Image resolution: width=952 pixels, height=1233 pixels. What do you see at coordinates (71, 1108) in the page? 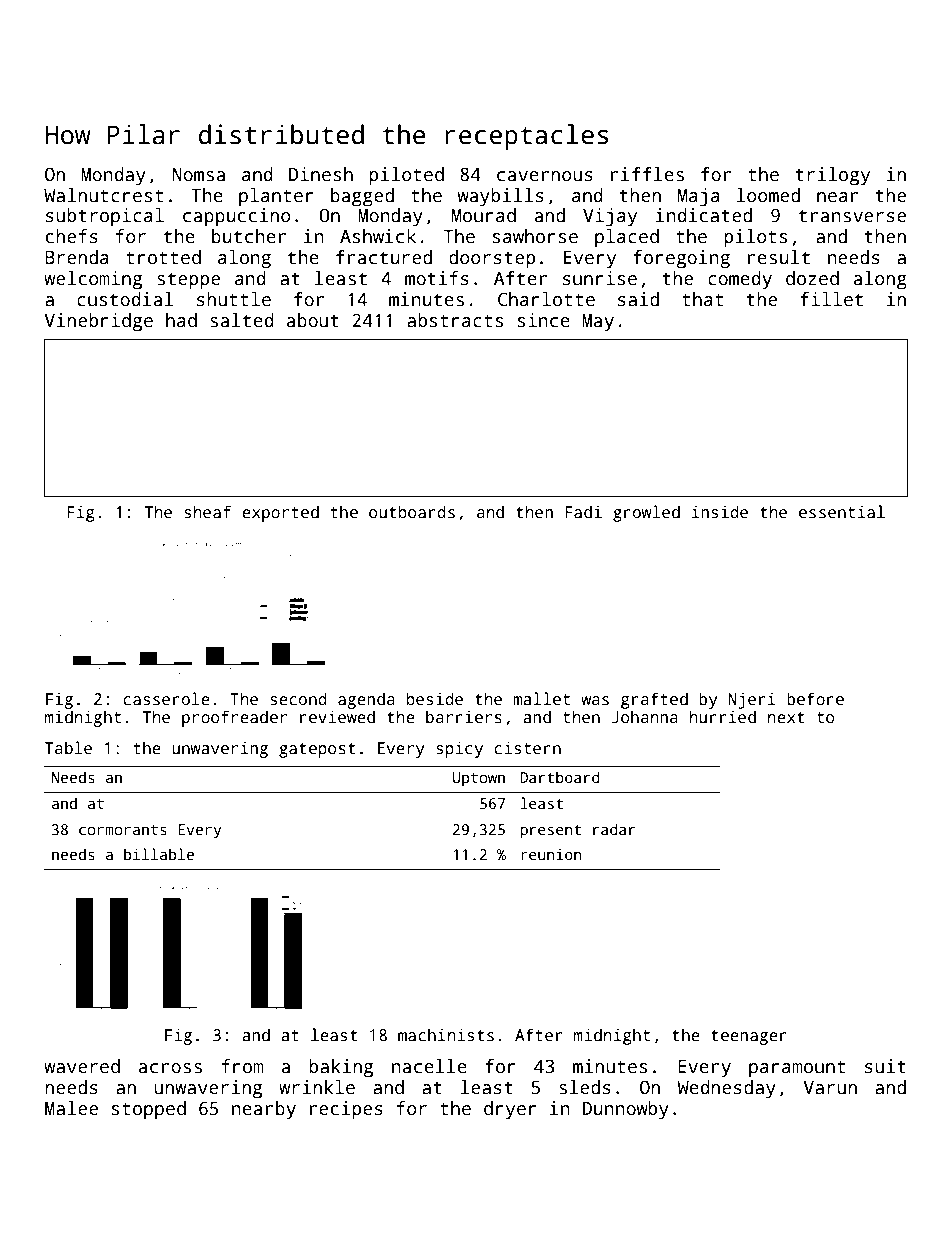
I see `Malee` at bounding box center [71, 1108].
